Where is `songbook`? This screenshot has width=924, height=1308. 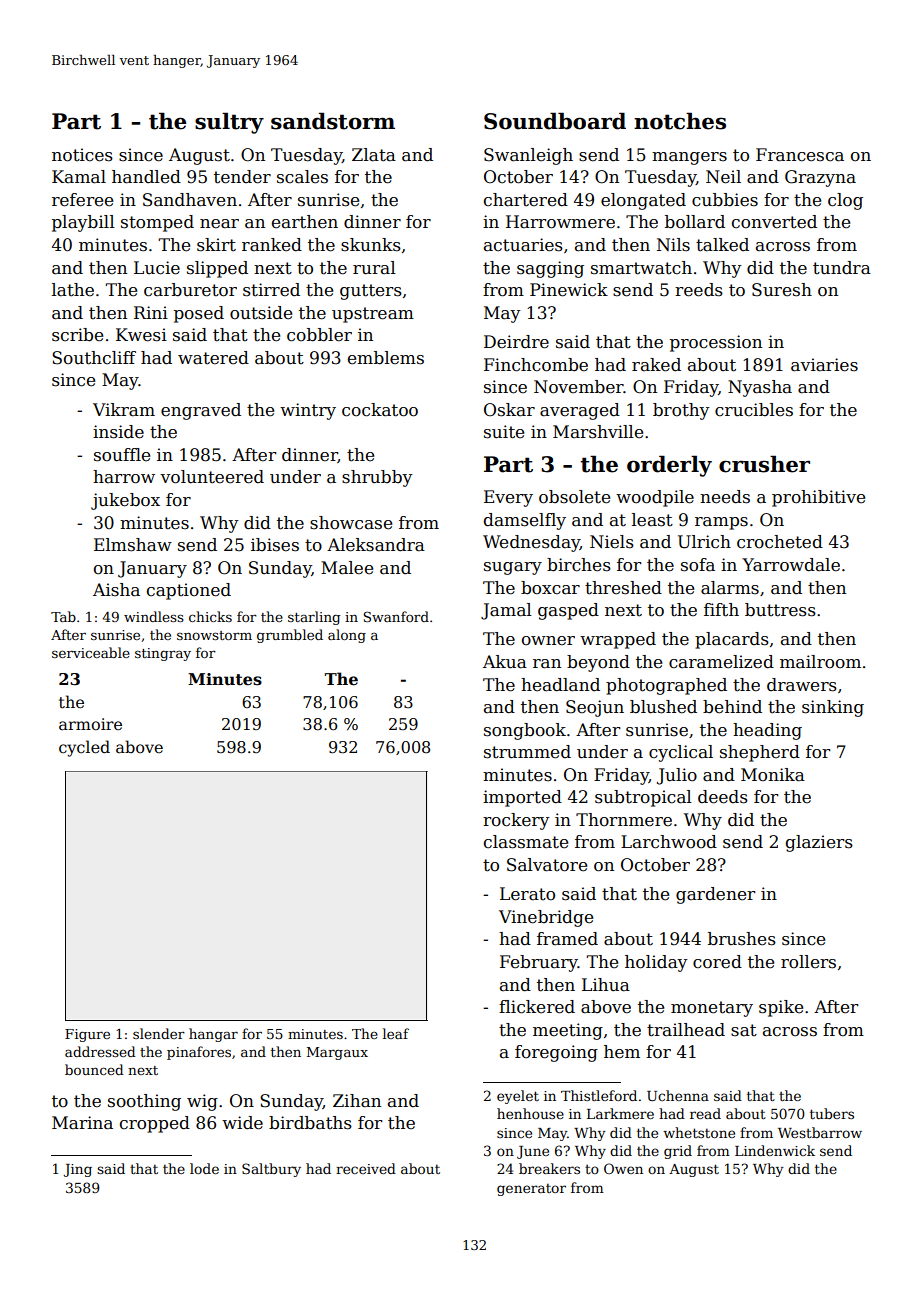 songbook is located at coordinates (525, 731).
